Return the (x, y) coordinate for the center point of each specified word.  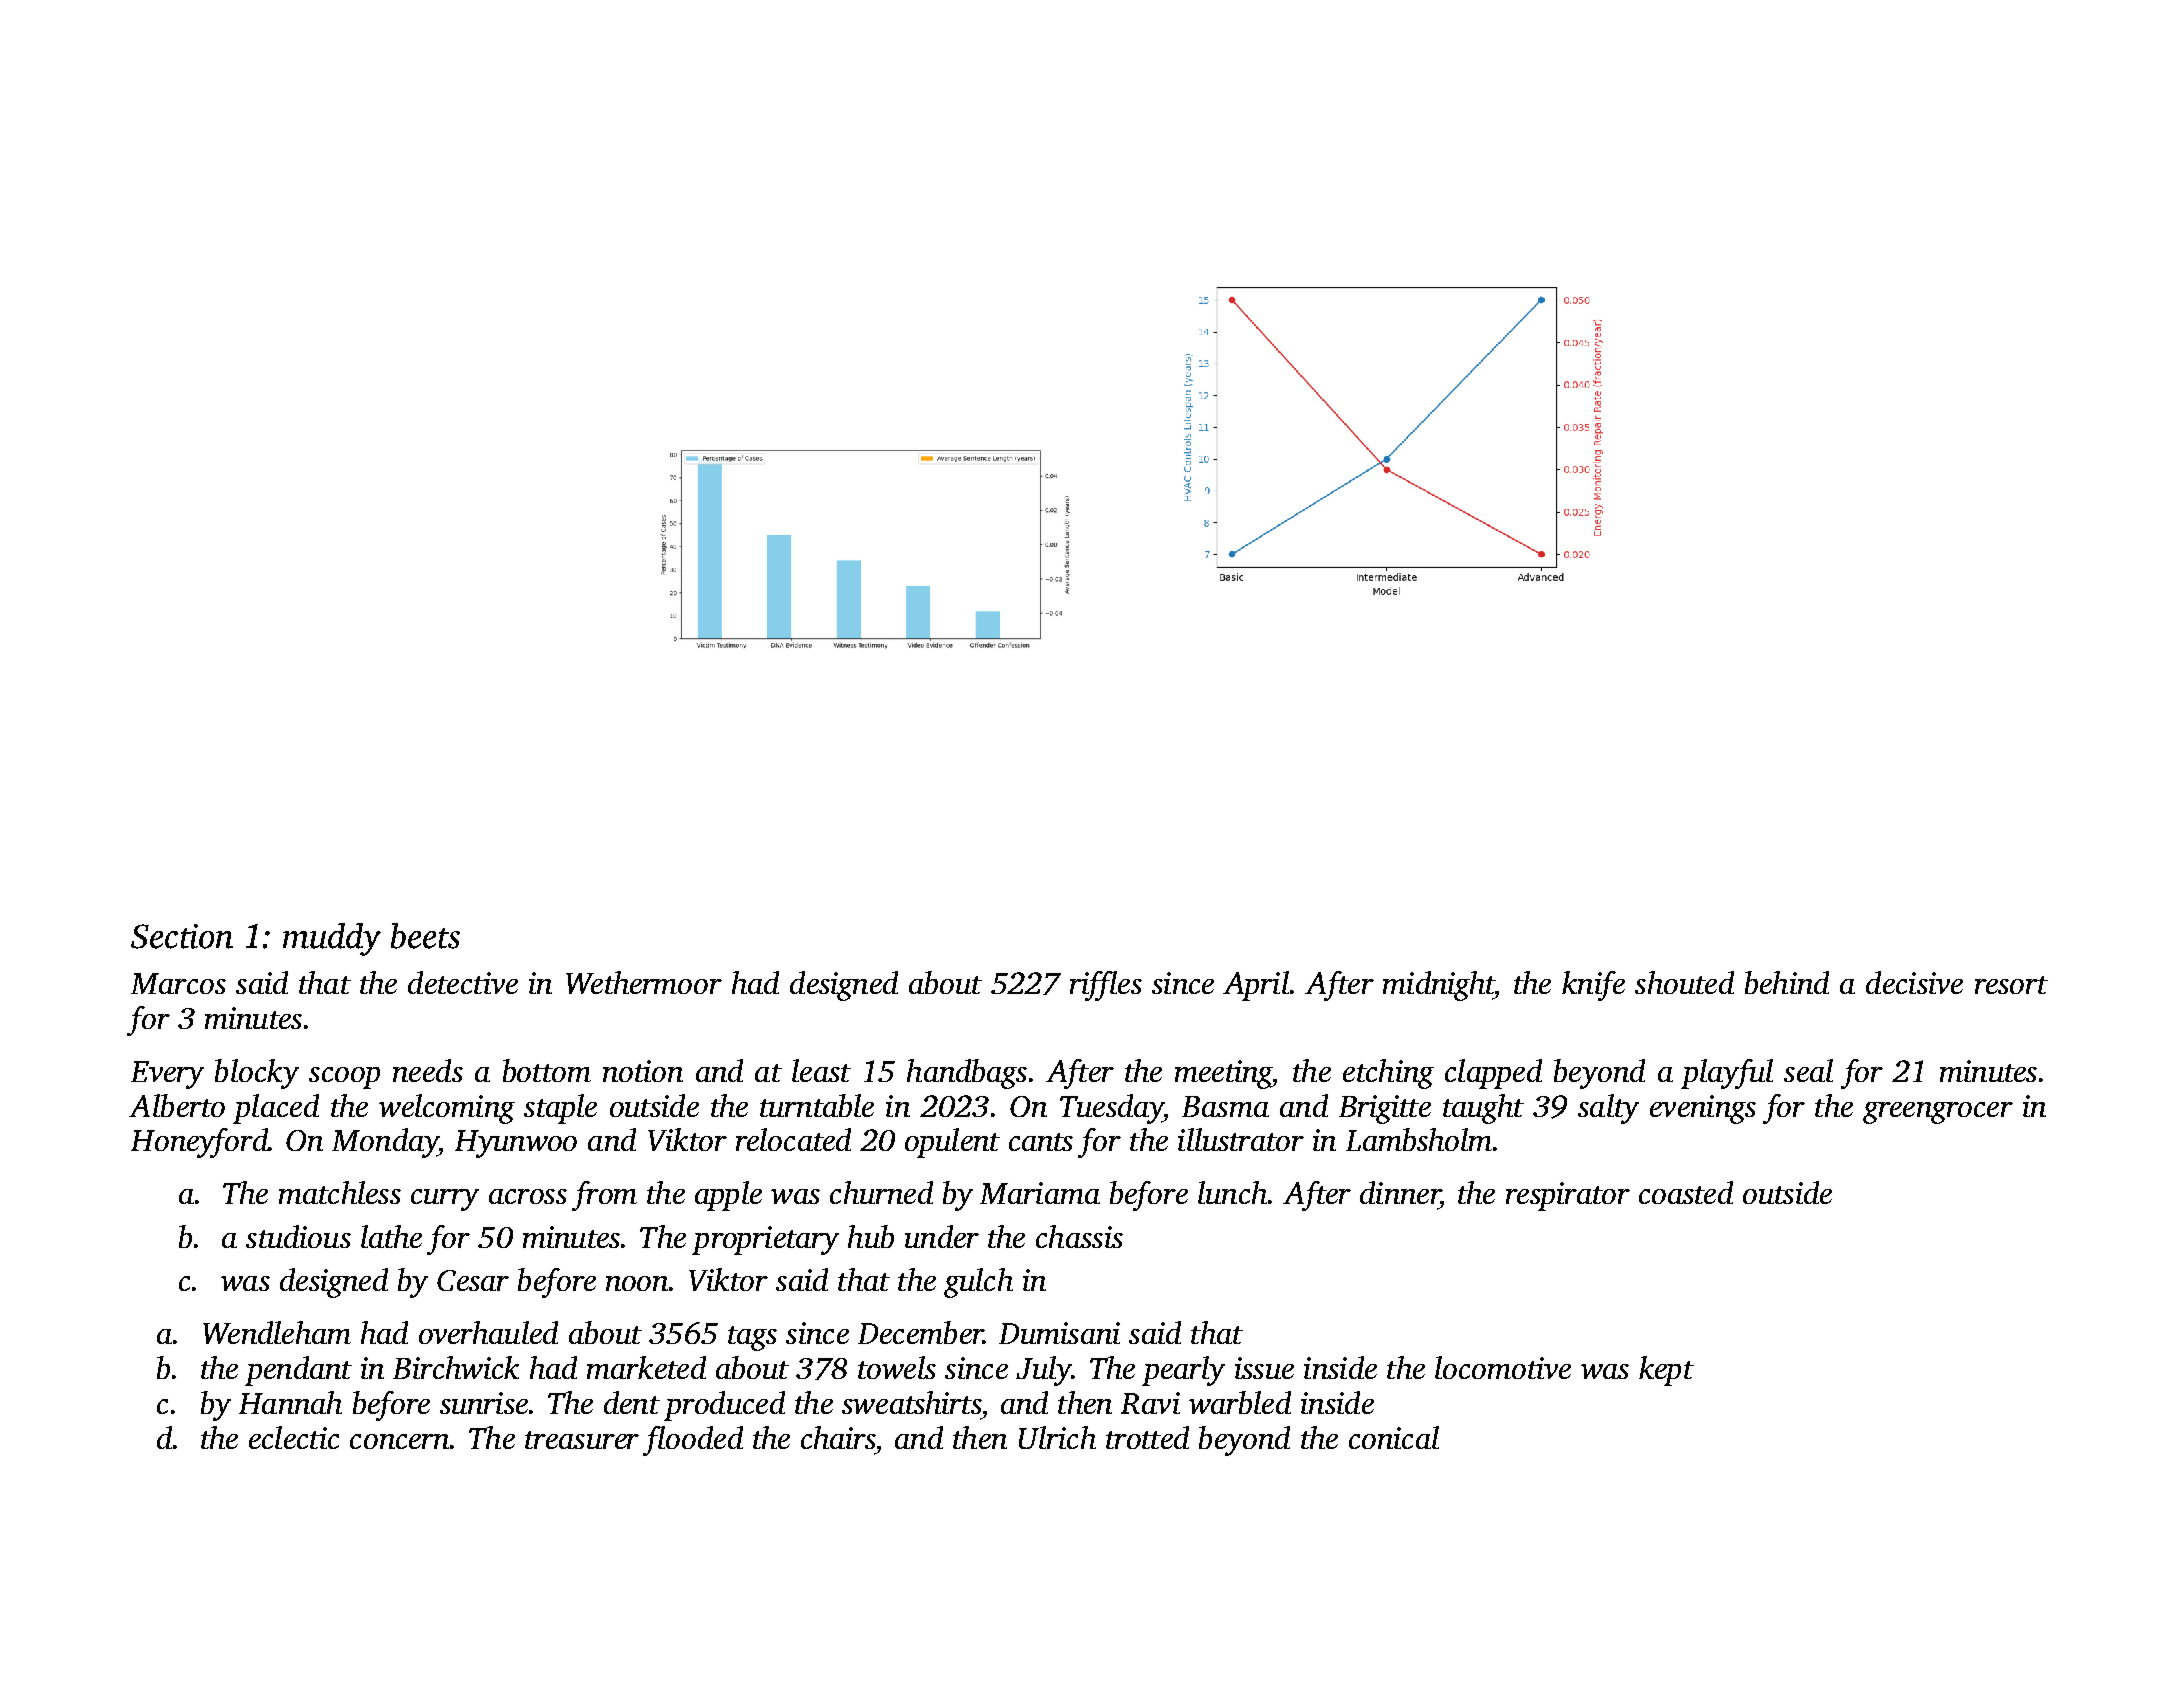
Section (182, 936)
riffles (1106, 986)
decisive (1914, 982)
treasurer (582, 1440)
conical (1394, 1437)
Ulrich (1057, 1437)
